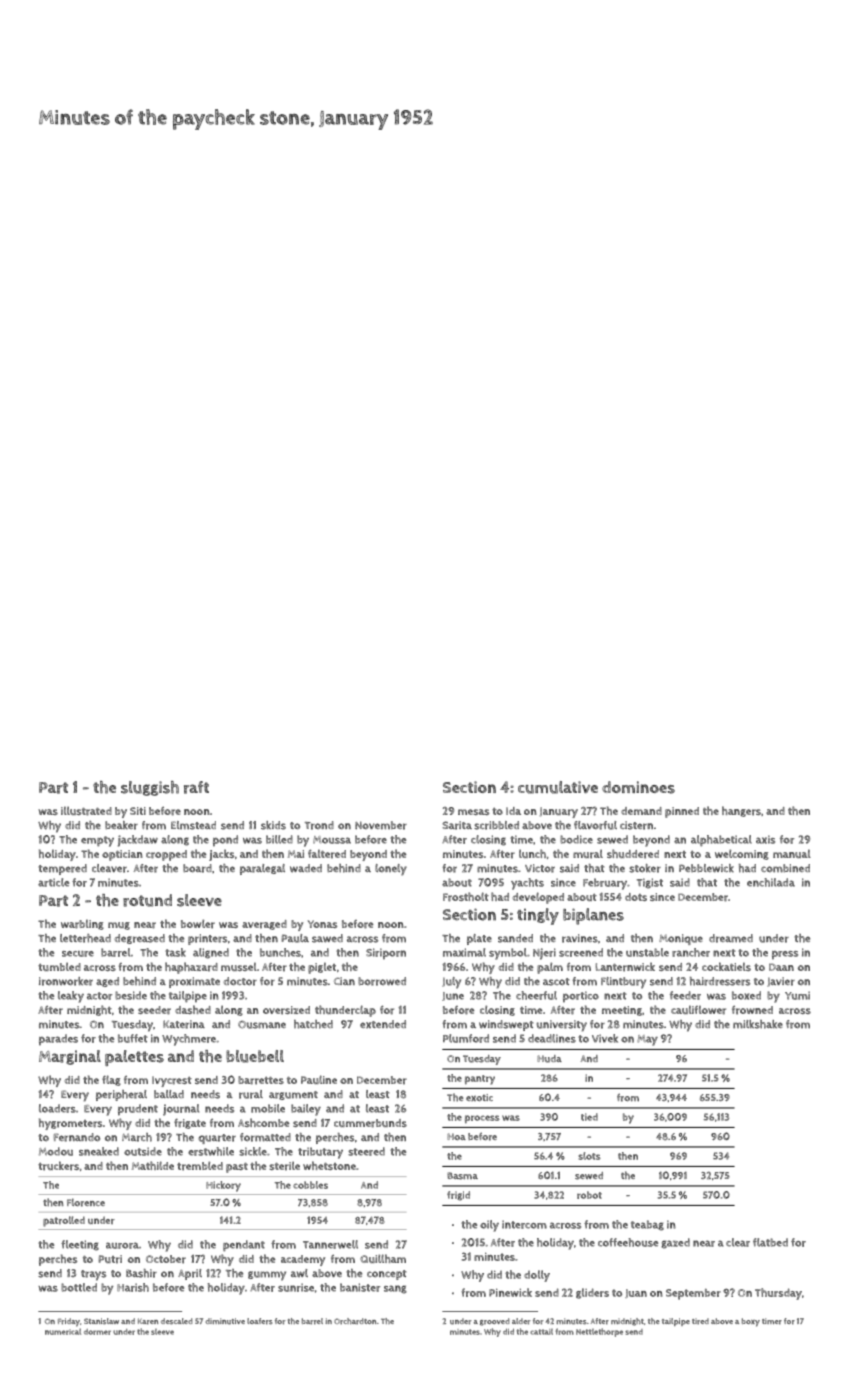 This document has height=1400, width=849. What do you see at coordinates (395, 1289) in the document?
I see `sang` at bounding box center [395, 1289].
